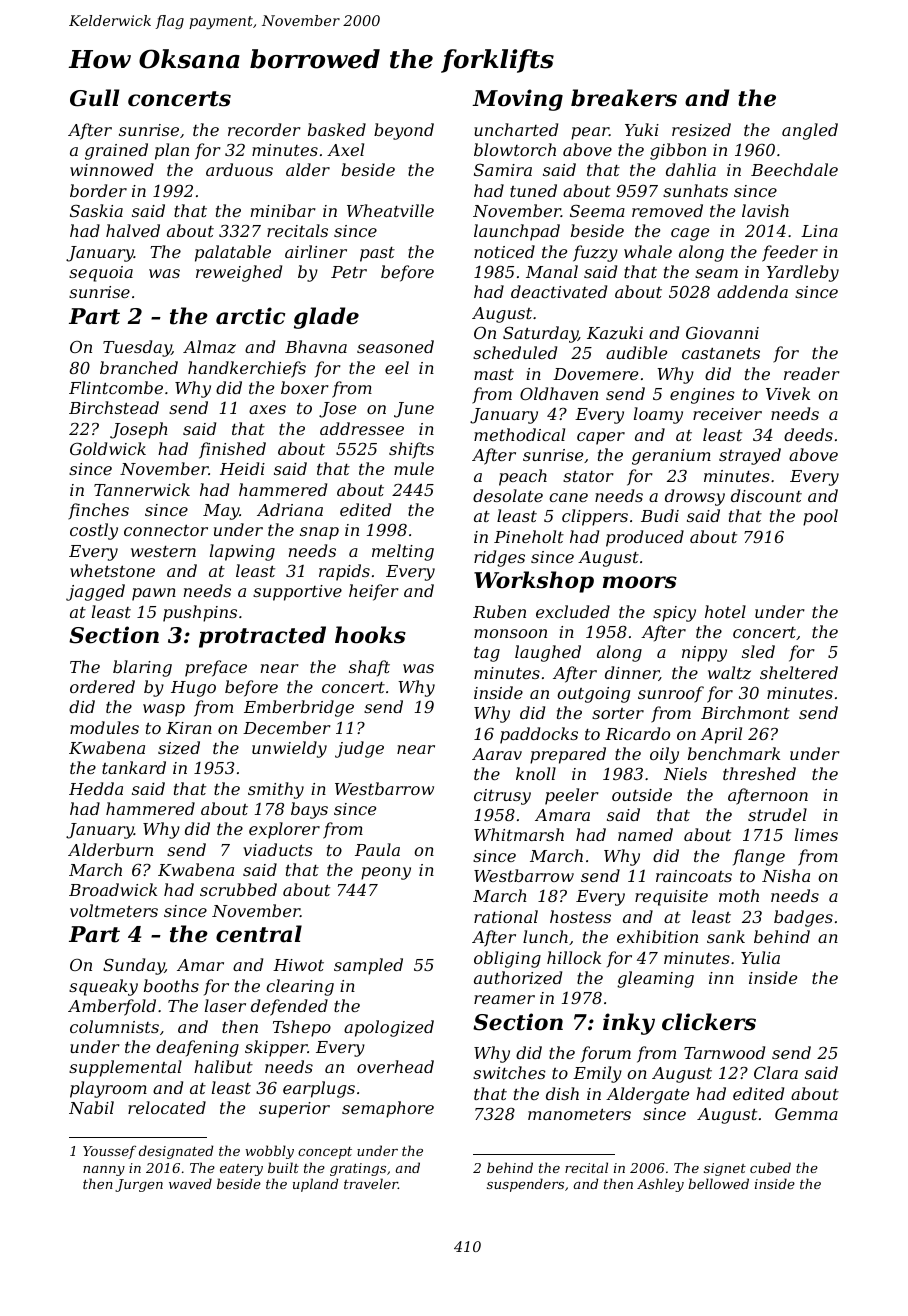 The image size is (908, 1316). What do you see at coordinates (640, 582) in the document?
I see `moors` at bounding box center [640, 582].
